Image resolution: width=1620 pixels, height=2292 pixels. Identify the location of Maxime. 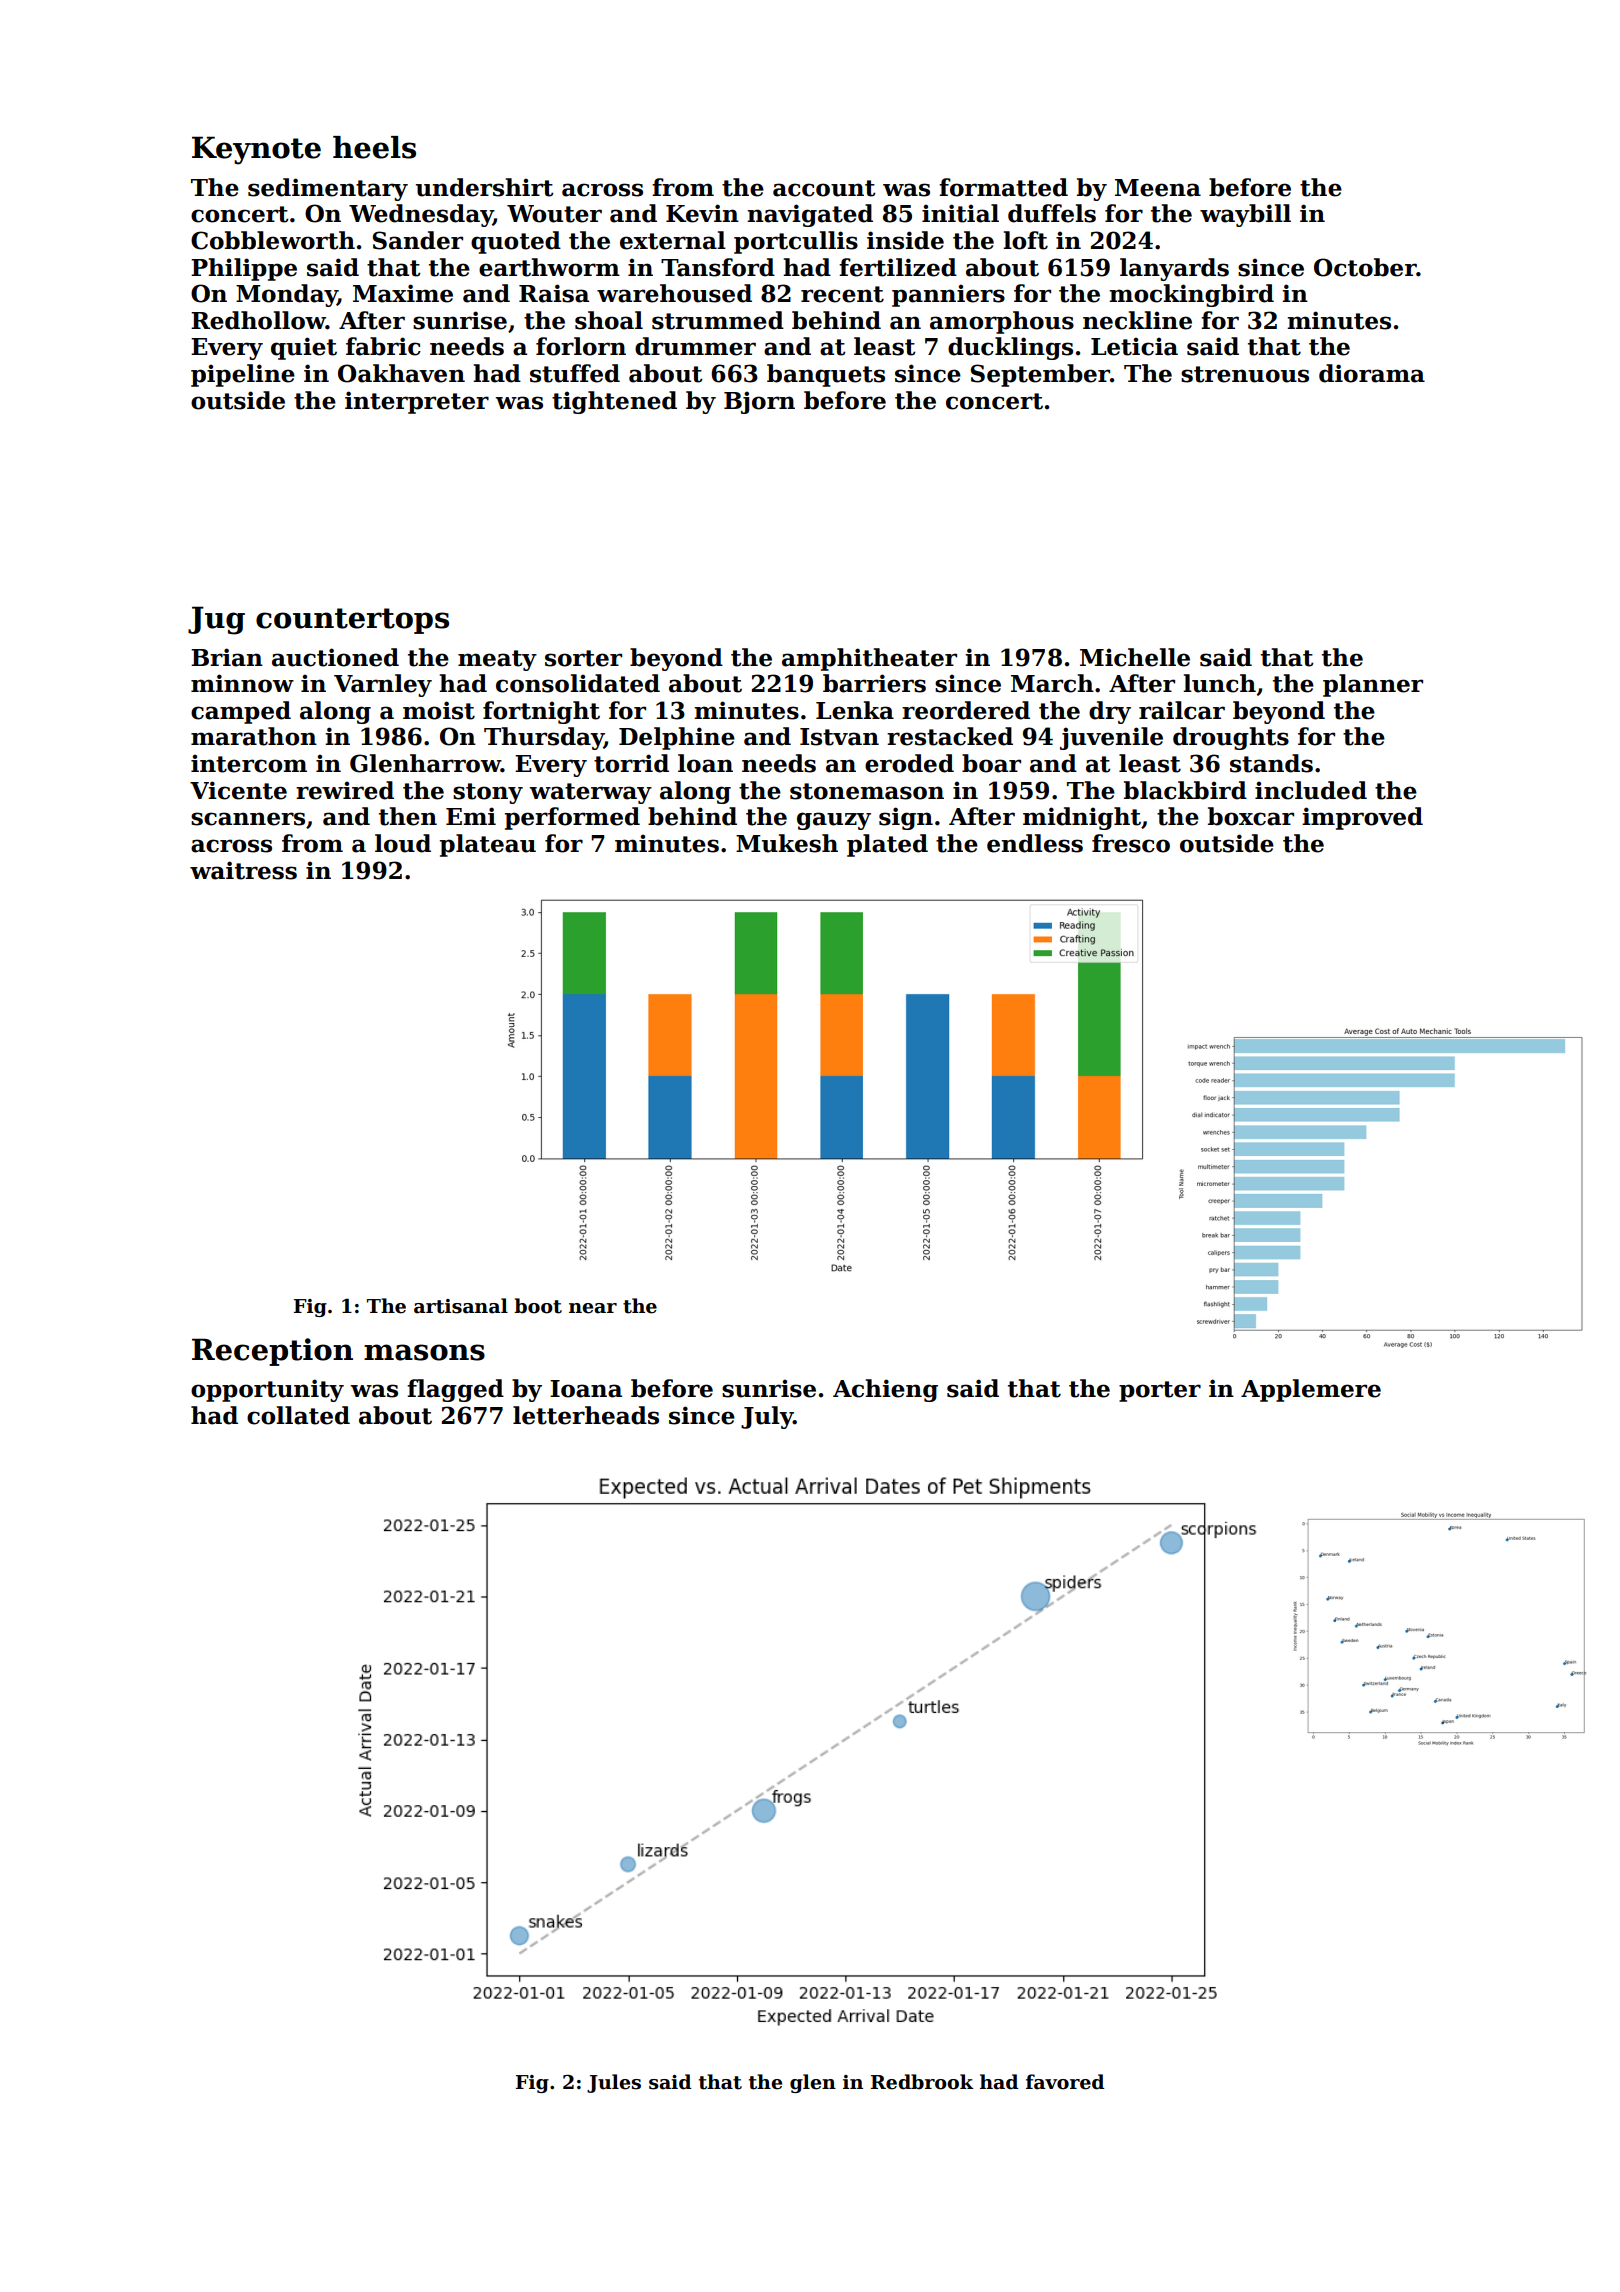
(403, 293).
